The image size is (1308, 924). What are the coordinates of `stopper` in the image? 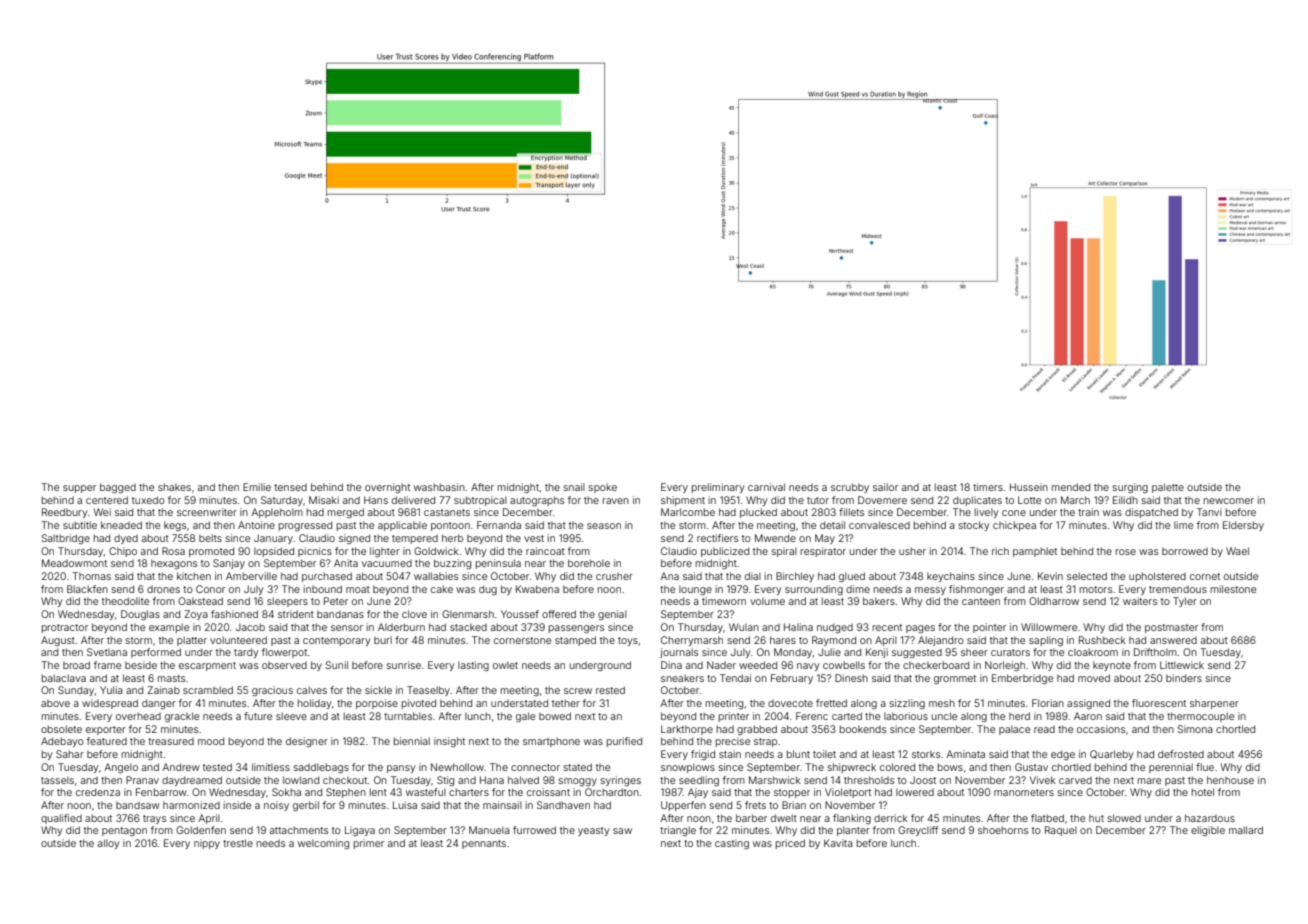 It's located at (792, 793).
